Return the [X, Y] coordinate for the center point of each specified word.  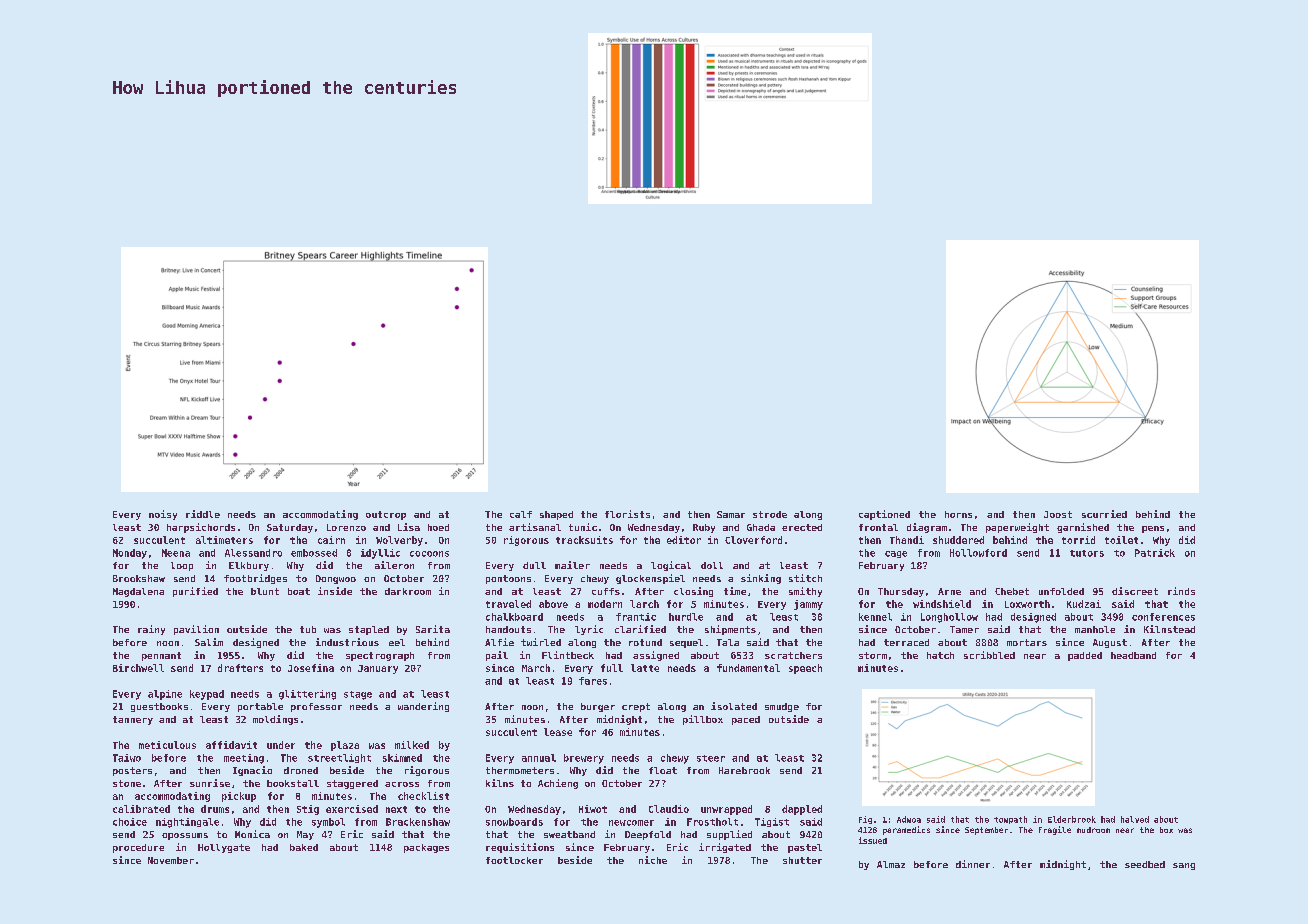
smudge [782, 707]
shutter [802, 860]
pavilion [196, 630]
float [663, 770]
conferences [1163, 617]
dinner [973, 864]
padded [1085, 656]
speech [805, 669]
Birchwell [138, 668]
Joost [1058, 514]
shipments [730, 630]
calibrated [141, 809]
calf [521, 514]
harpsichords [201, 528]
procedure [138, 848]
